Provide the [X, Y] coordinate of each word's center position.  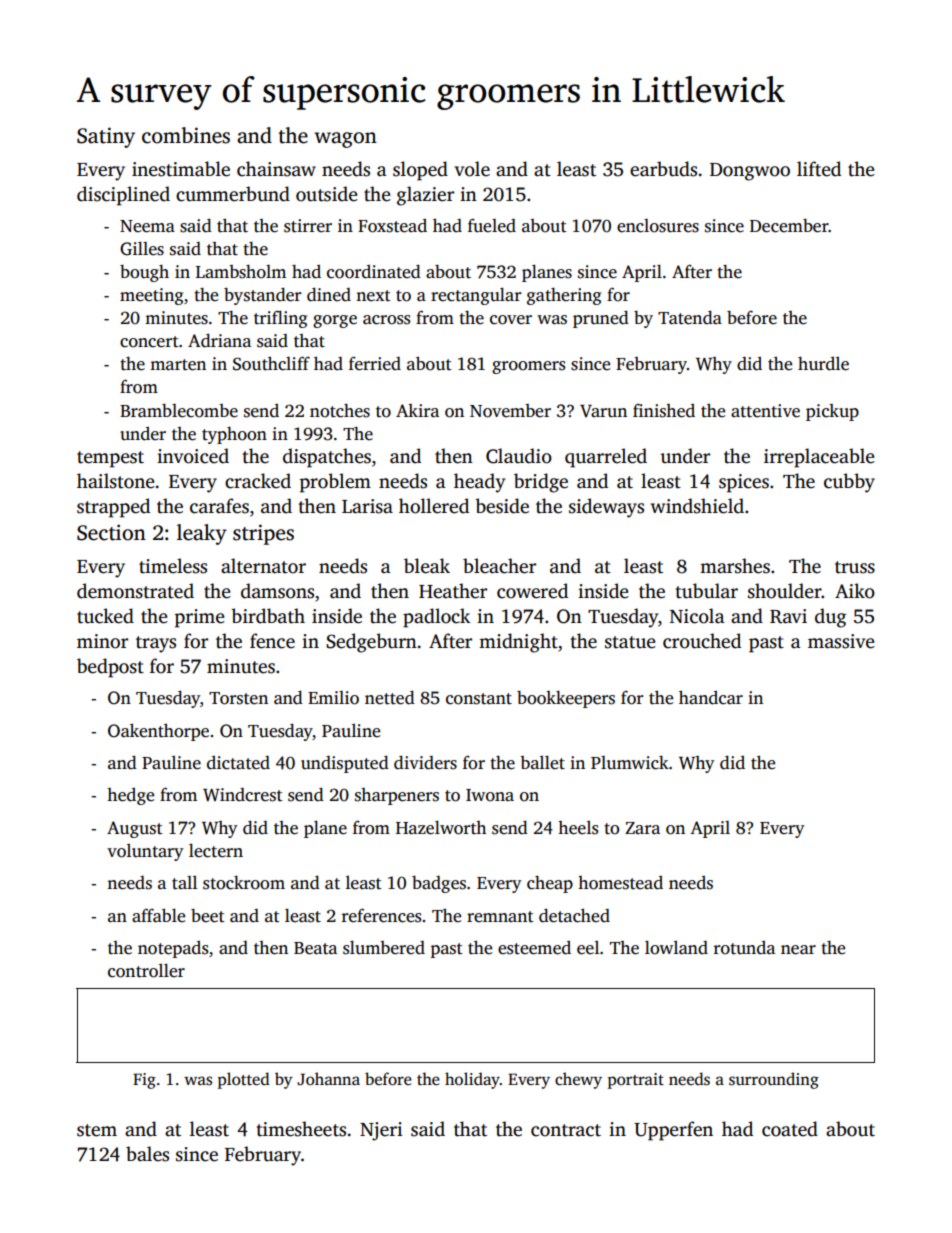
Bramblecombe [179, 411]
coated [790, 1129]
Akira [417, 410]
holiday [472, 1080]
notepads [173, 949]
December [789, 226]
